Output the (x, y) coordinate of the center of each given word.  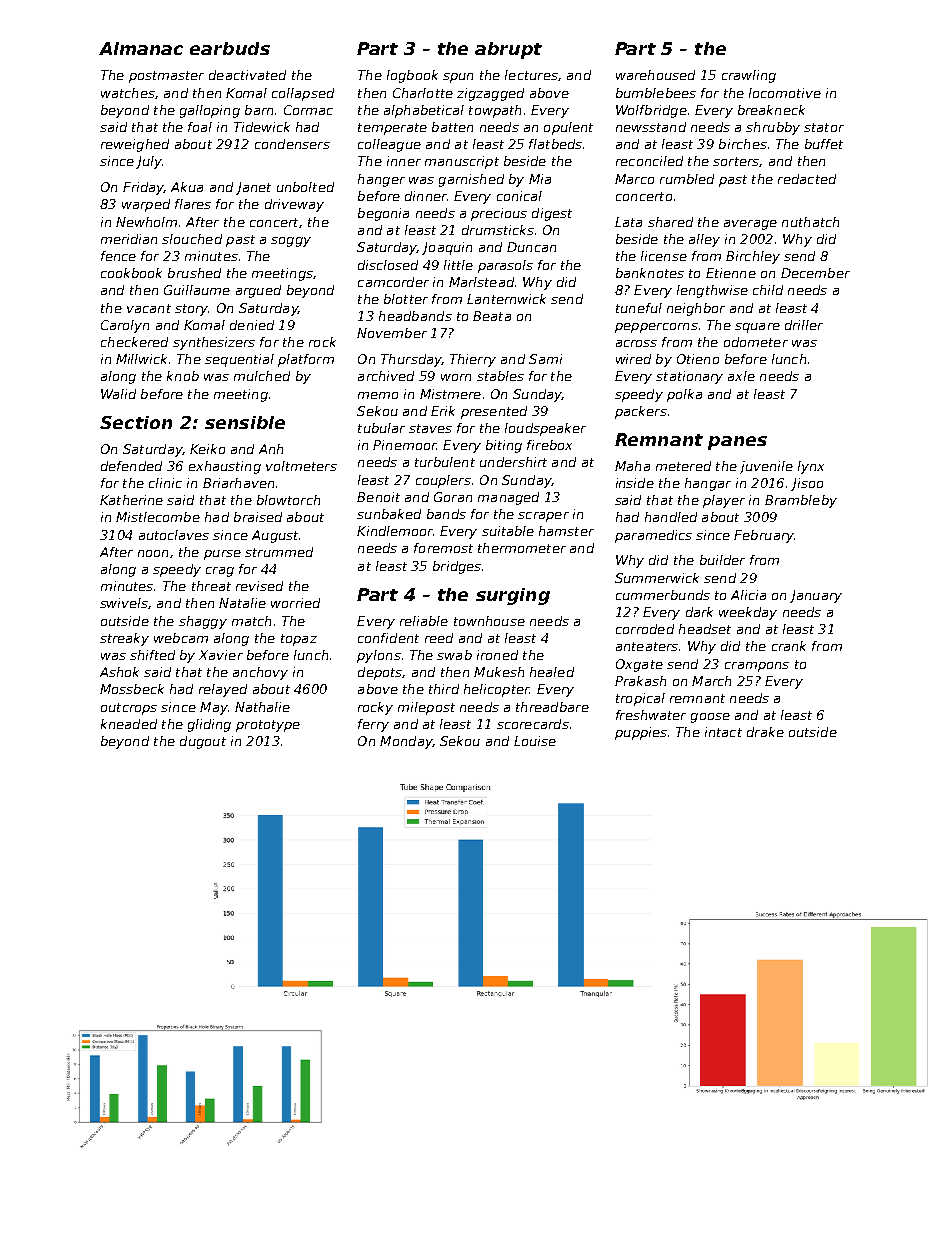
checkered (134, 342)
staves (430, 428)
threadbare (552, 707)
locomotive (785, 93)
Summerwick (657, 578)
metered (683, 466)
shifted (152, 655)
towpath (495, 111)
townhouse (489, 621)
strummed (279, 552)
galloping (210, 111)
